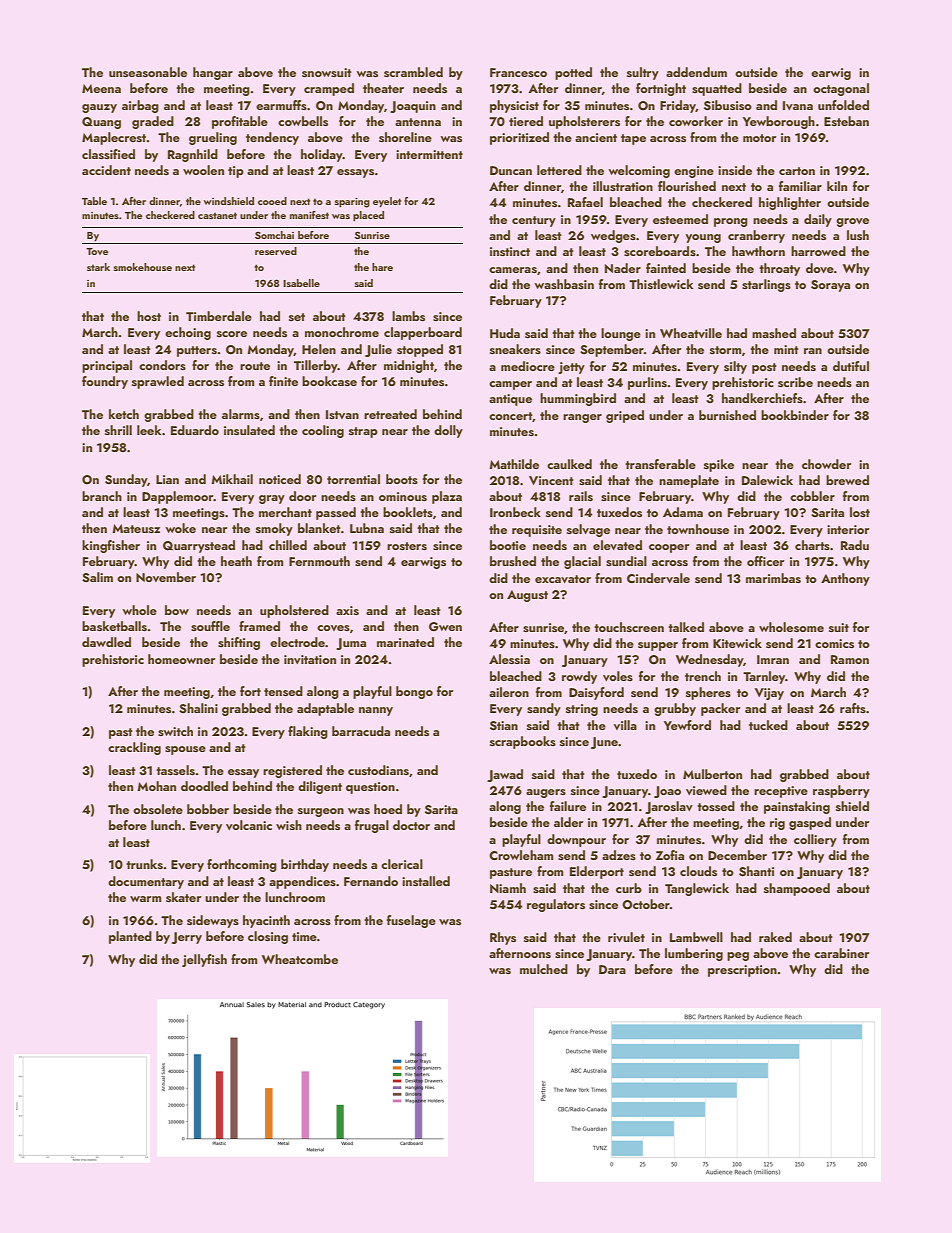 The height and width of the image is (1233, 952). What do you see at coordinates (815, 840) in the image?
I see `colliery` at bounding box center [815, 840].
